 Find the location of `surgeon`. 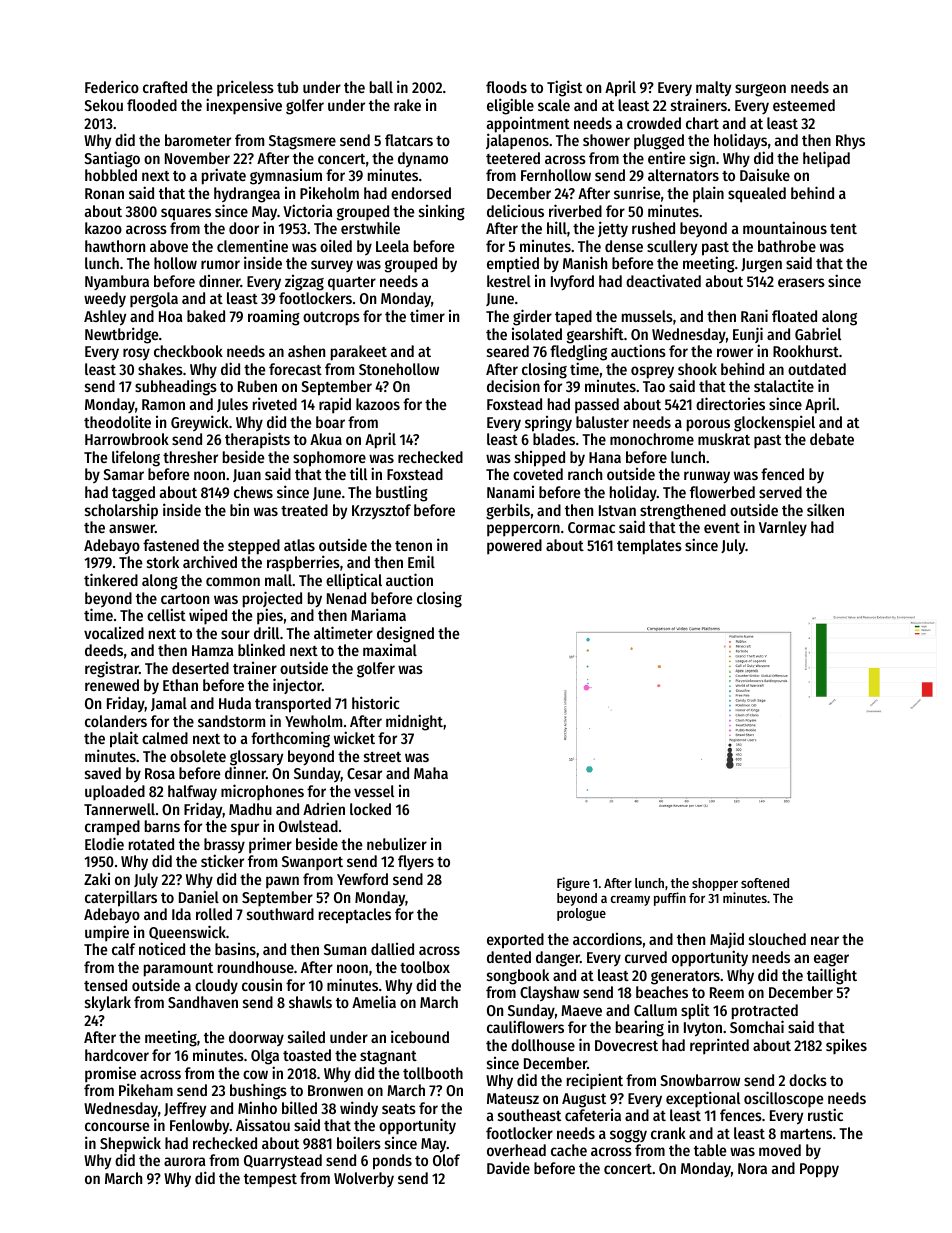

surgeon is located at coordinates (760, 90).
